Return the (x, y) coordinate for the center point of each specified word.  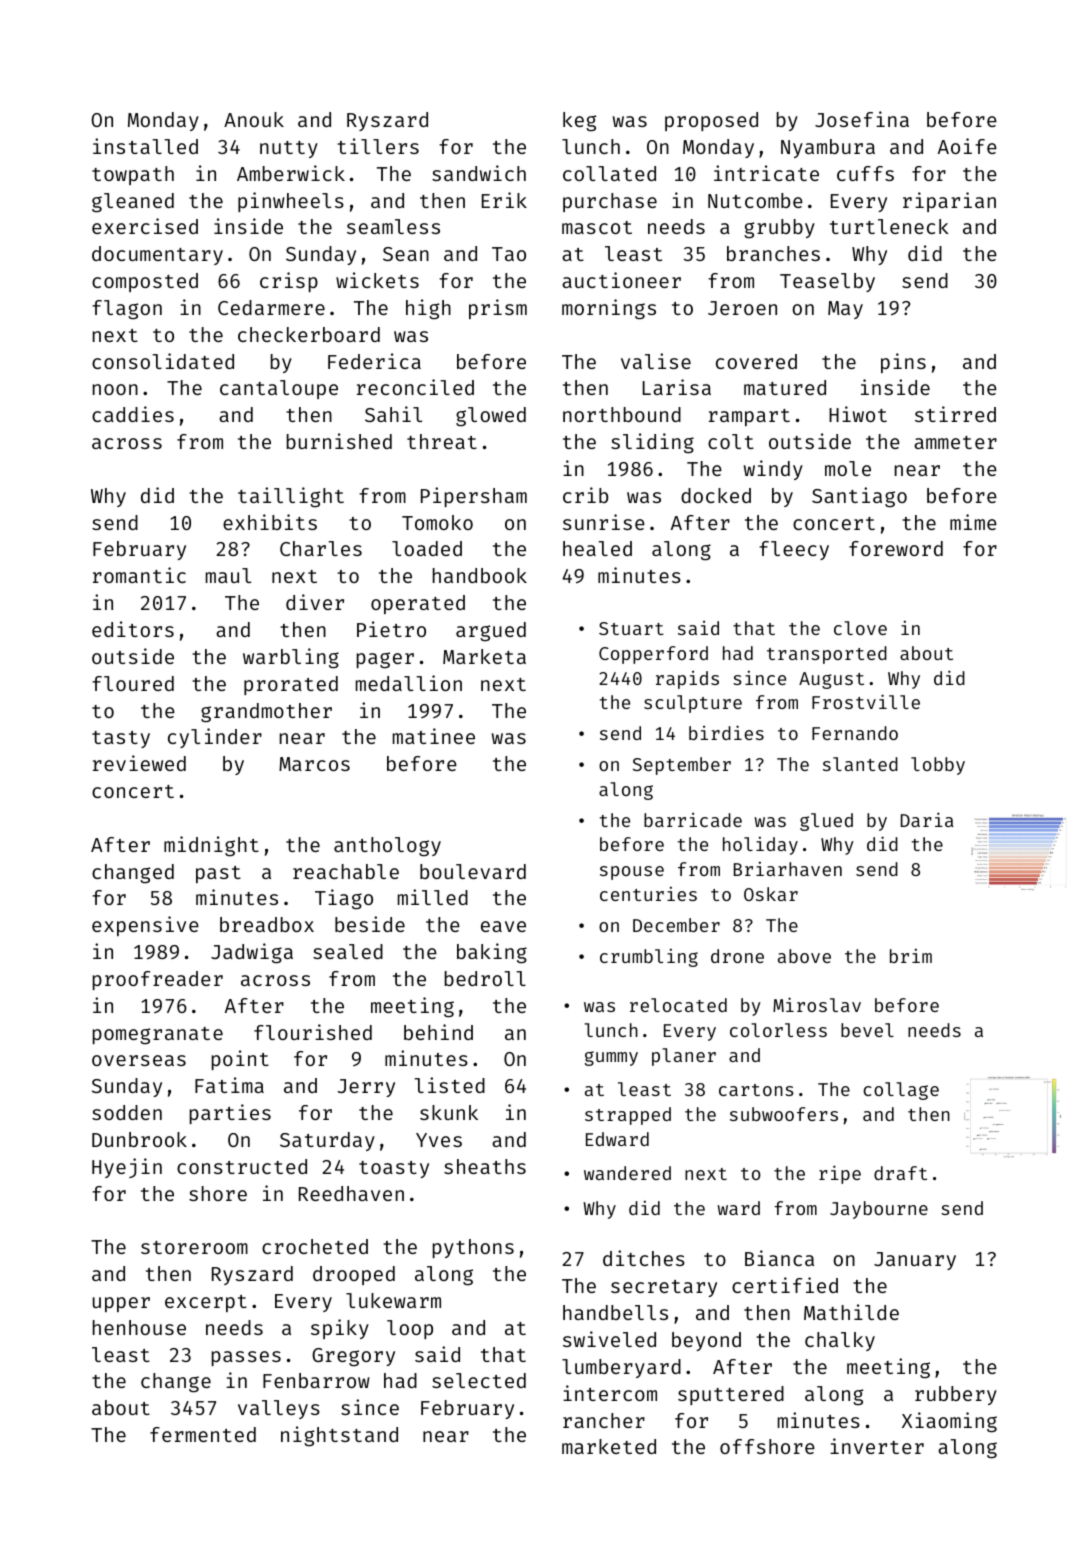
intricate (766, 173)
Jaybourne (879, 1210)
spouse (632, 873)
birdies (726, 732)
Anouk (254, 119)
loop (410, 1329)
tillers (378, 146)
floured (133, 683)
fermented (203, 1434)
